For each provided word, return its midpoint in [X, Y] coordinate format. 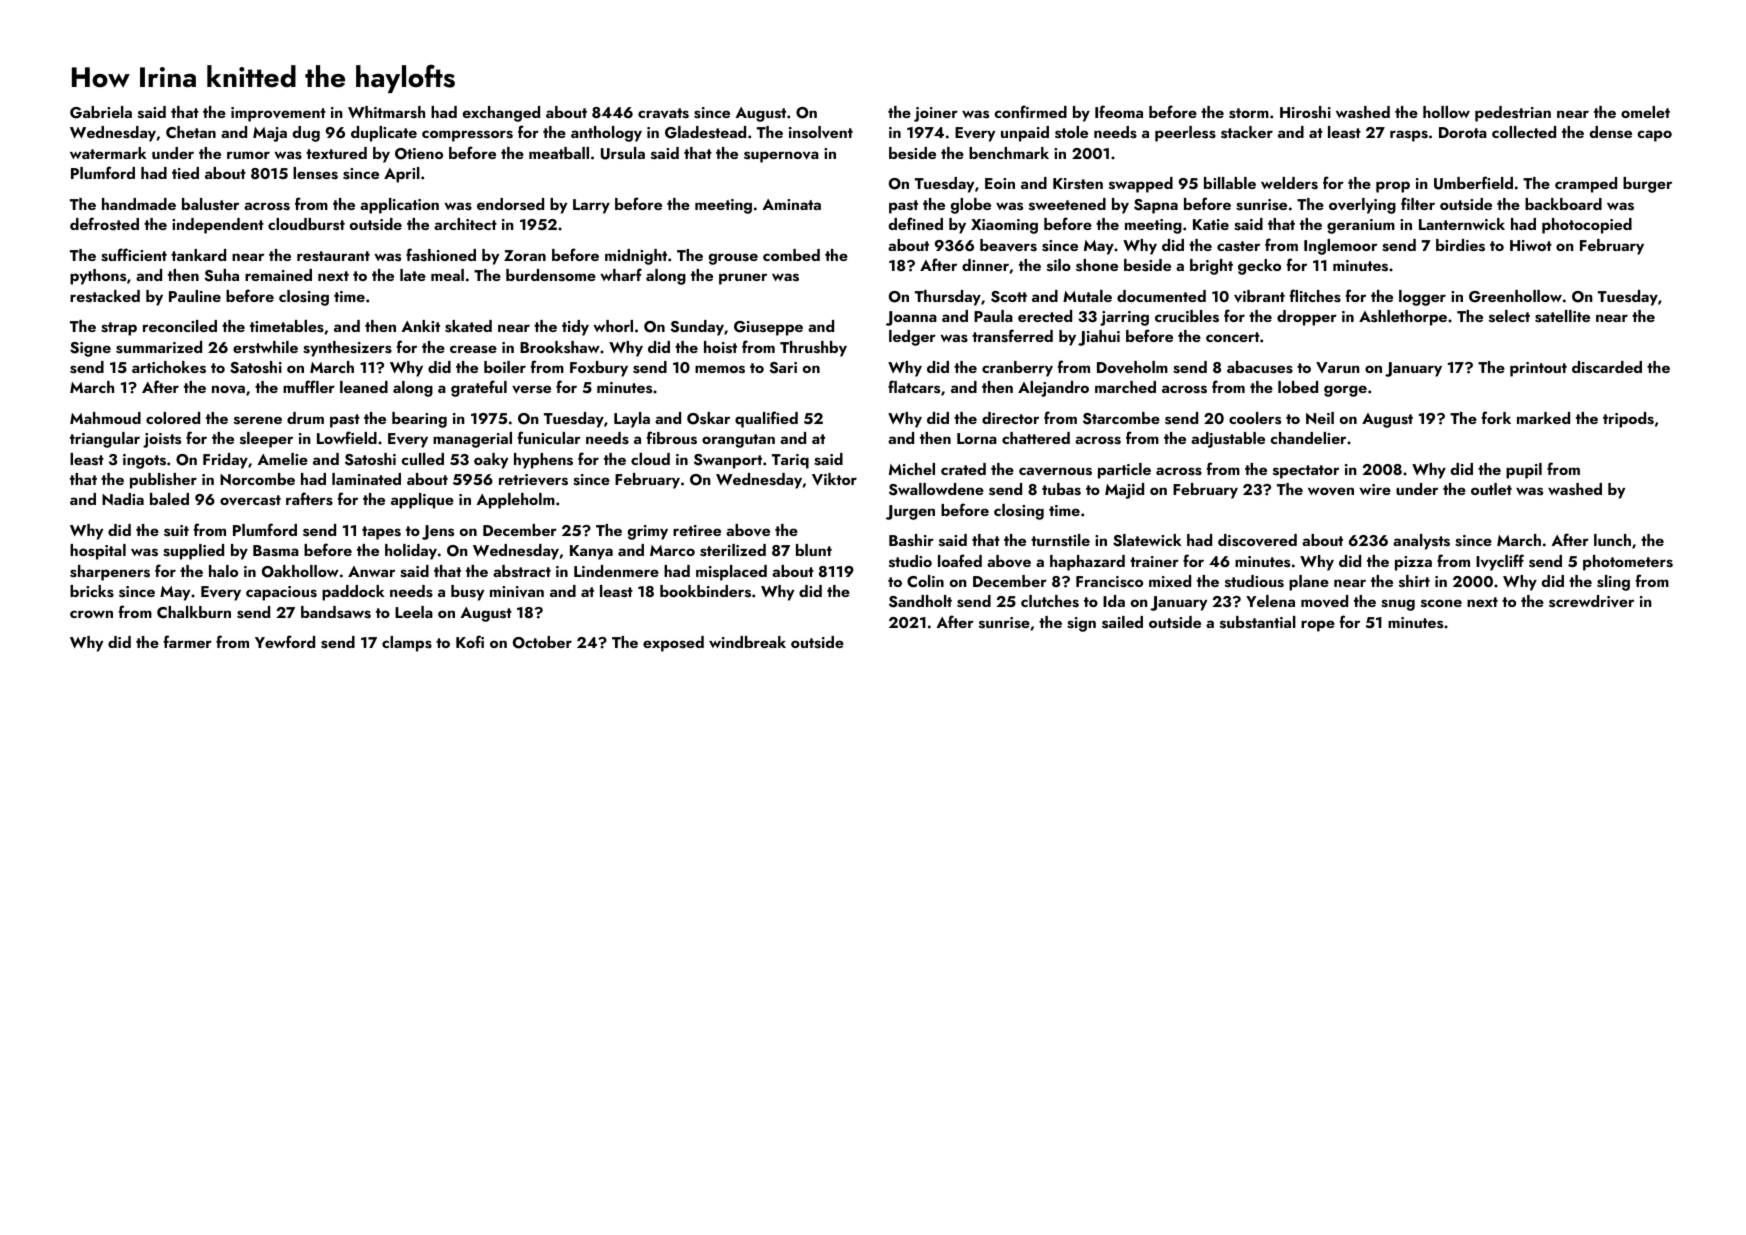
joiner [936, 114]
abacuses [1260, 367]
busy [467, 593]
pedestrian [1513, 114]
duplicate [384, 134]
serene [258, 420]
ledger [912, 338]
